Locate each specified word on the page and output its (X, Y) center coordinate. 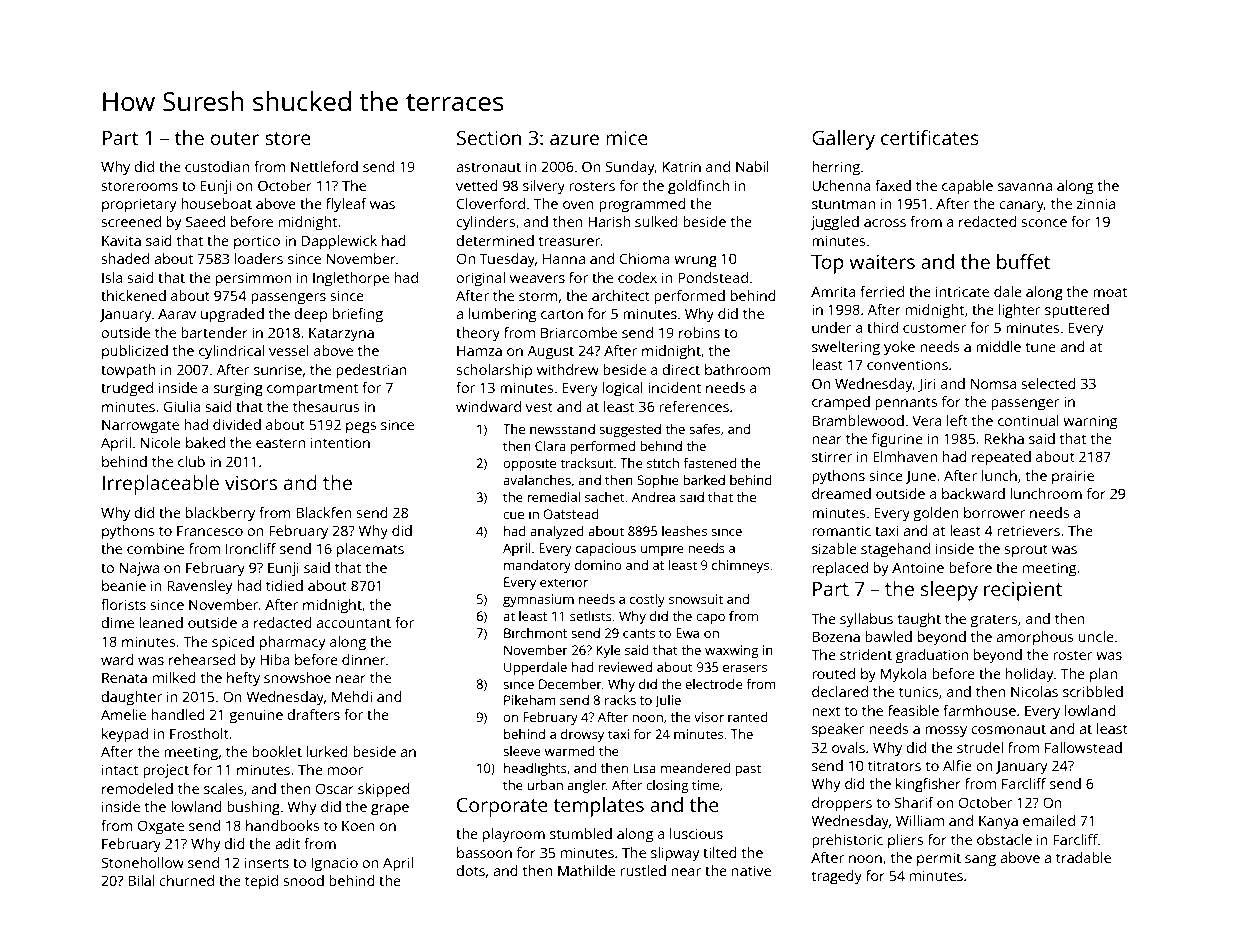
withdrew (568, 369)
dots (470, 870)
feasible (913, 710)
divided (237, 424)
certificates (930, 137)
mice (627, 137)
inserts (267, 862)
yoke (899, 348)
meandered (696, 768)
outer (234, 138)
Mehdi (352, 696)
